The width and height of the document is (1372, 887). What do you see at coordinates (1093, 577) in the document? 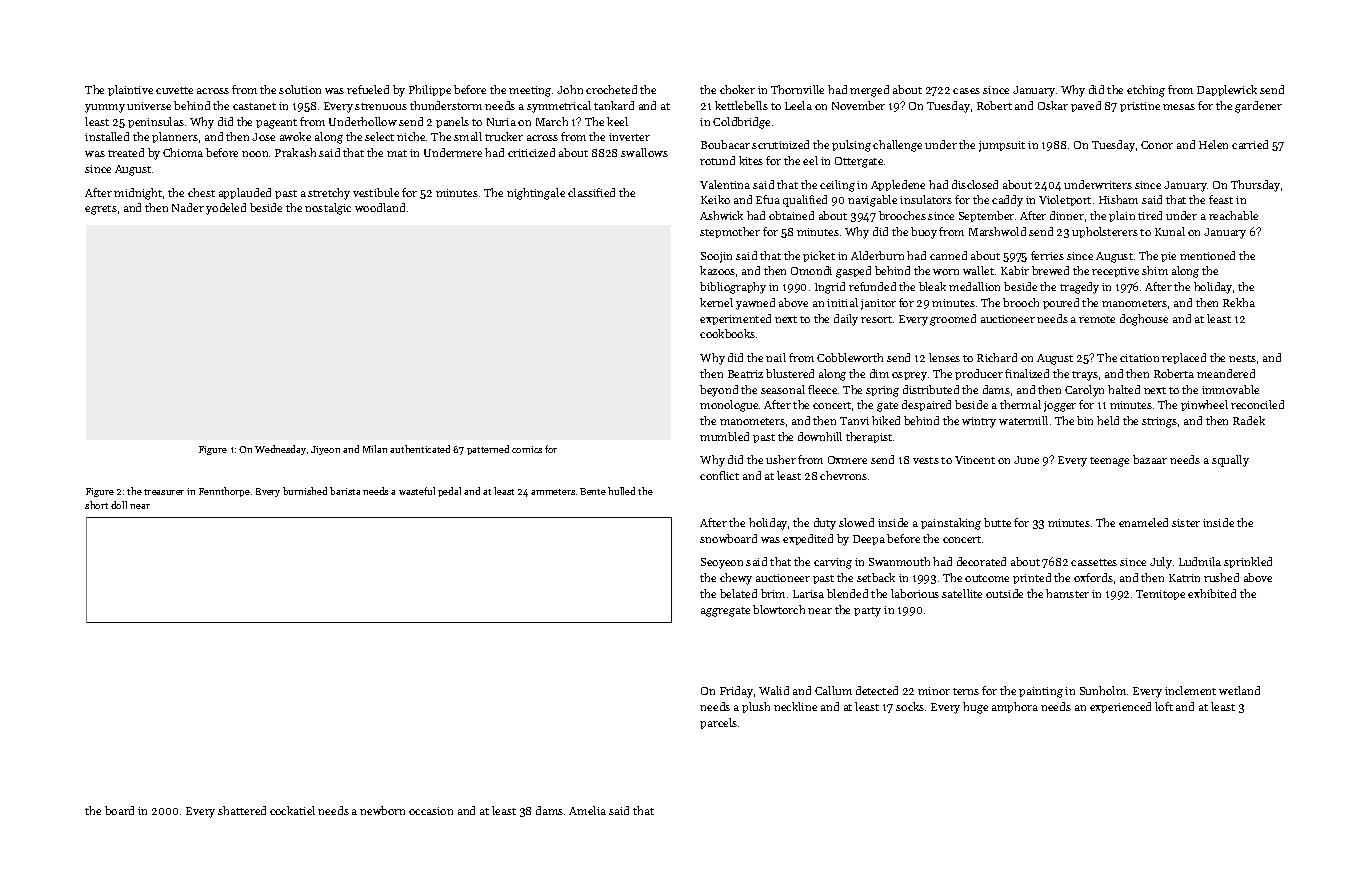
I see `oxfords` at bounding box center [1093, 577].
